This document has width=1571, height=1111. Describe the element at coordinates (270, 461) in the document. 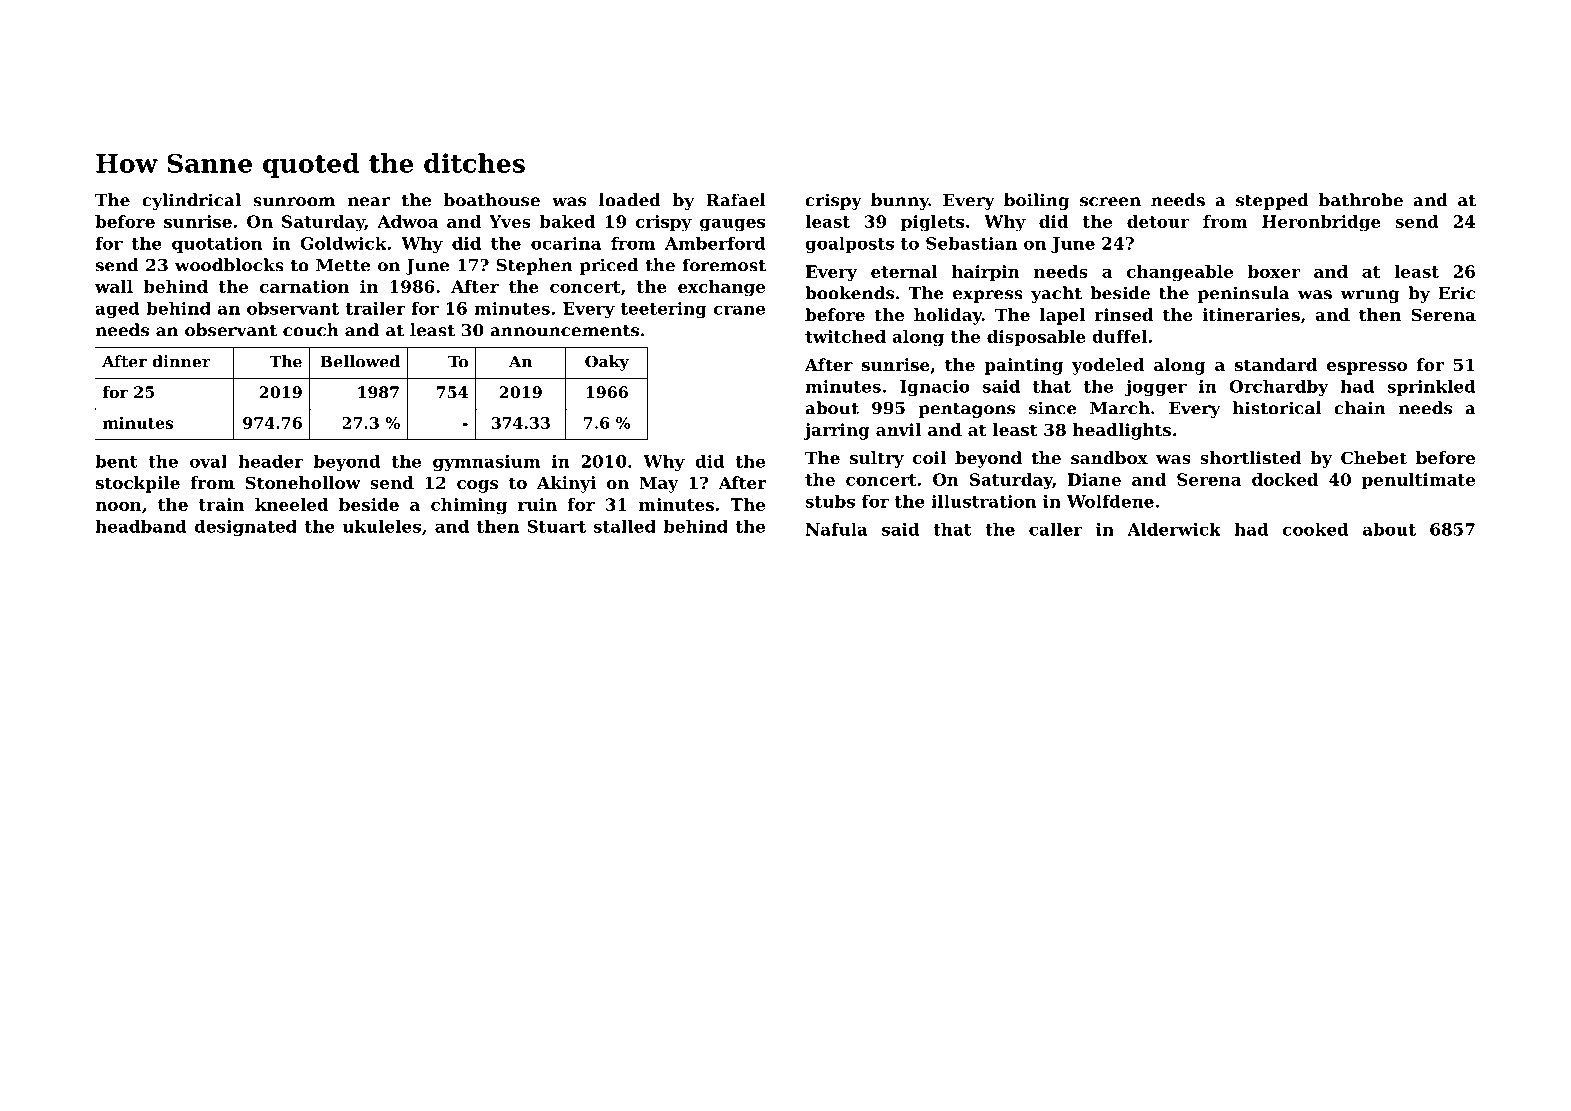

I see `header` at that location.
